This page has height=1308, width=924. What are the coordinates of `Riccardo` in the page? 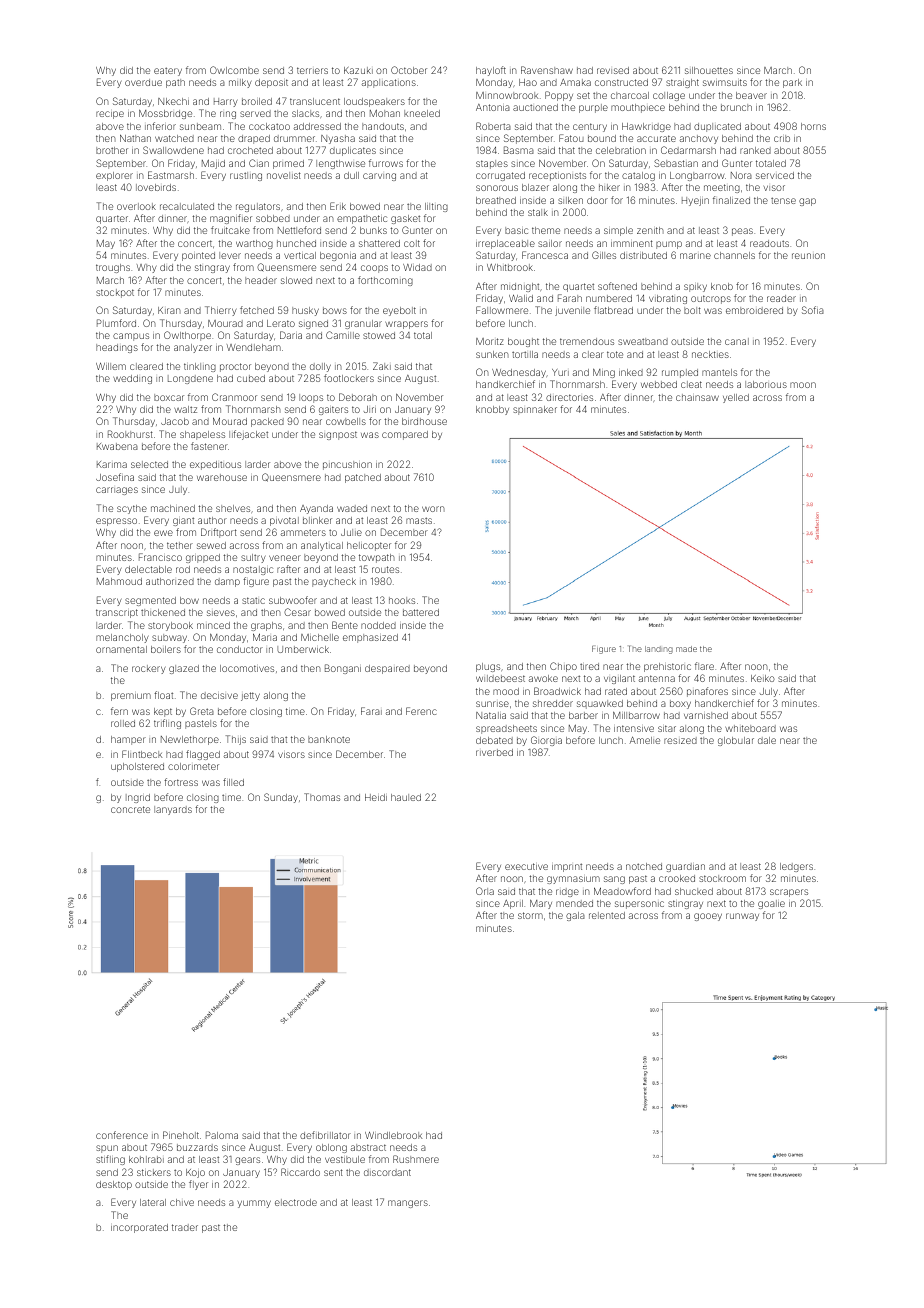 It's located at (300, 1172).
